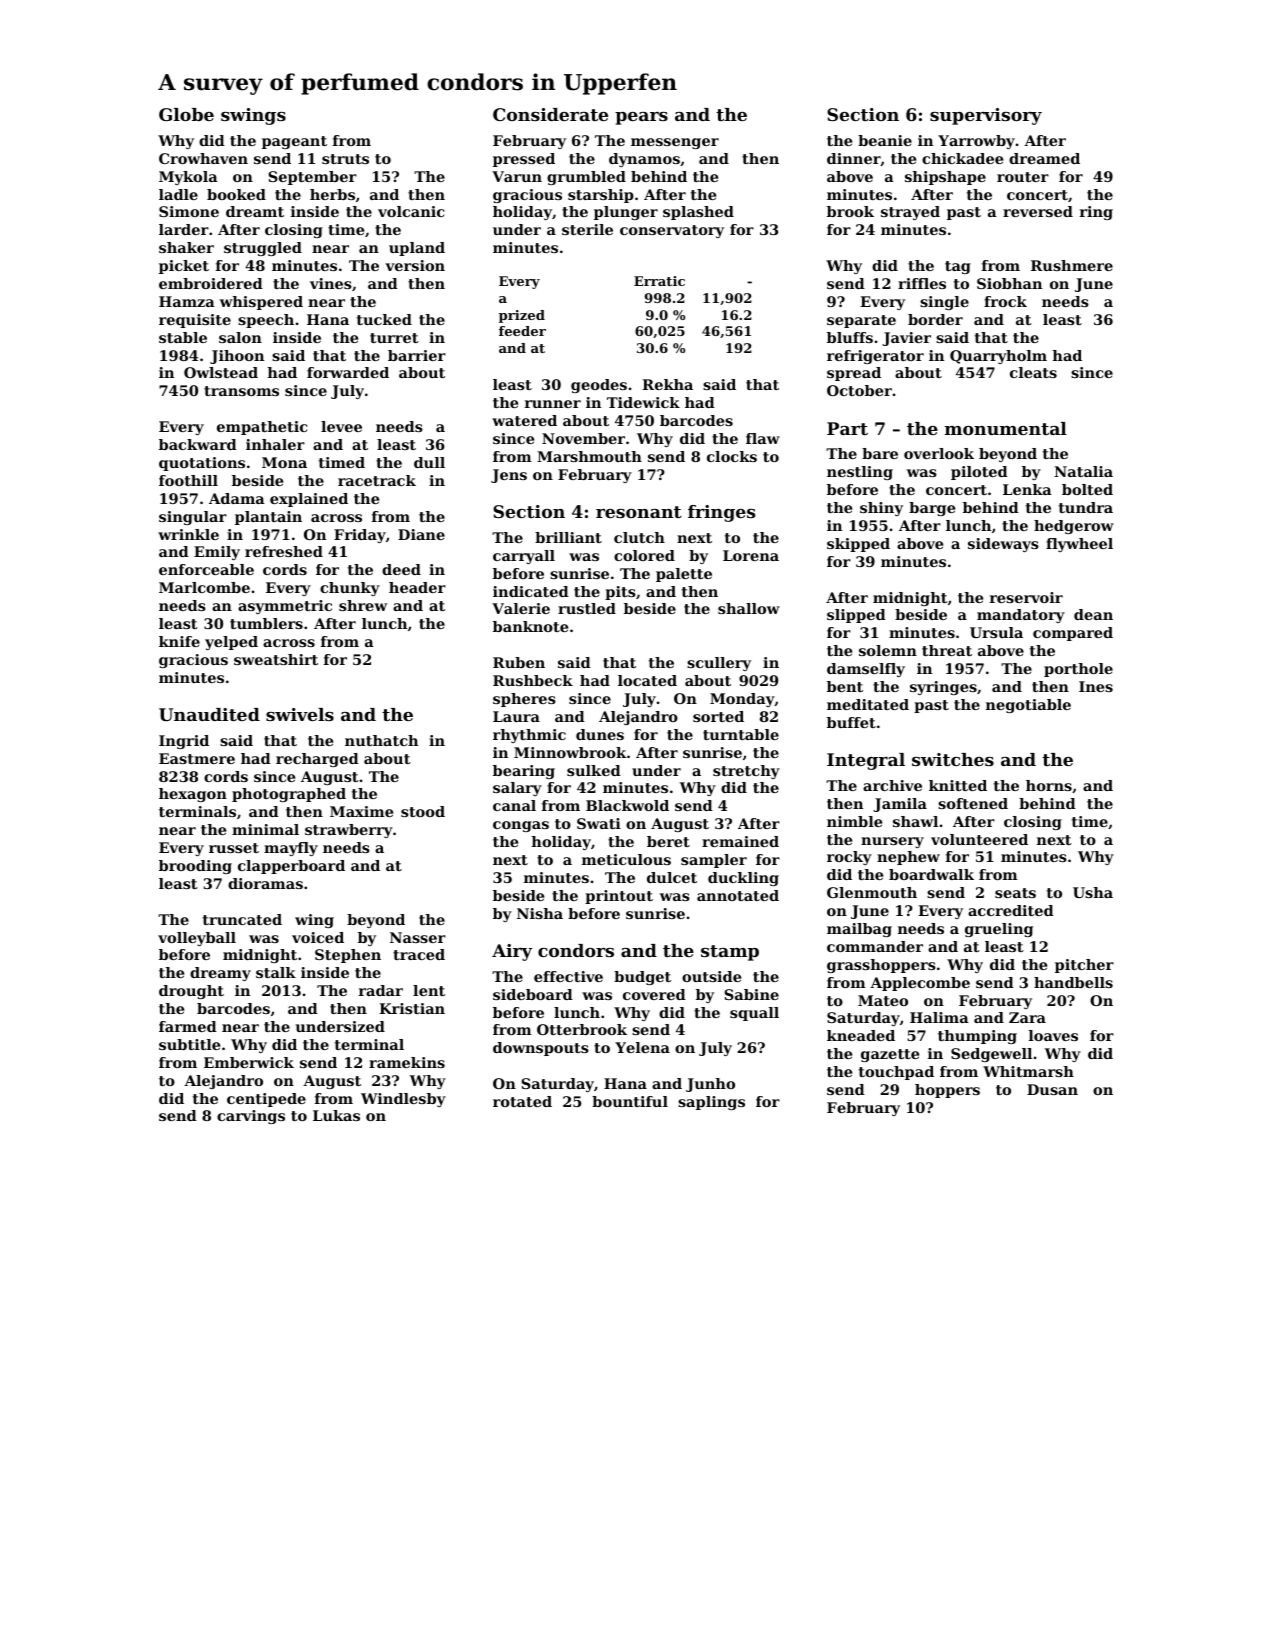 This screenshot has height=1646, width=1272. Describe the element at coordinates (945, 178) in the screenshot. I see `shipshape` at that location.
